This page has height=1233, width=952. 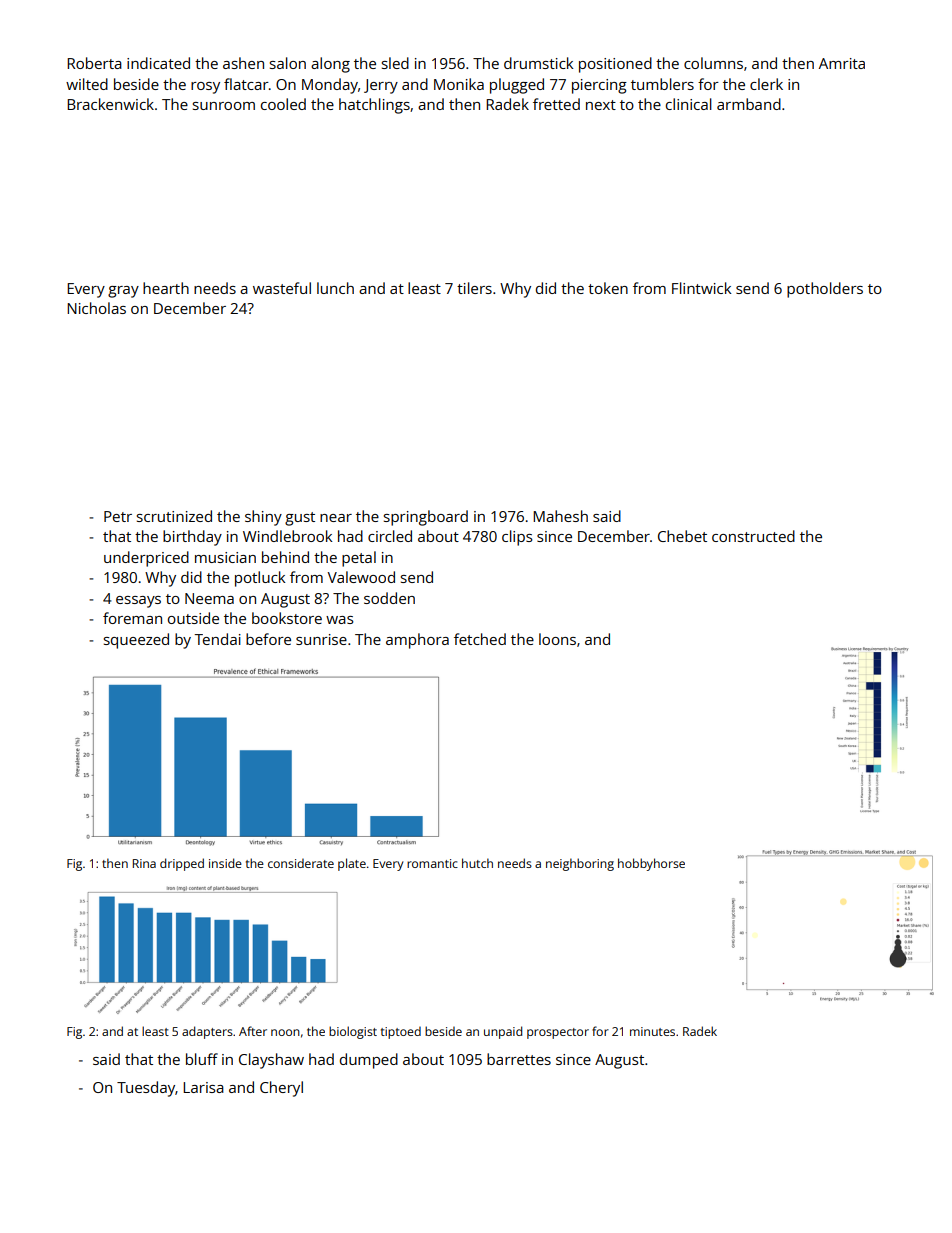 What do you see at coordinates (287, 618) in the page?
I see `bookstore` at bounding box center [287, 618].
